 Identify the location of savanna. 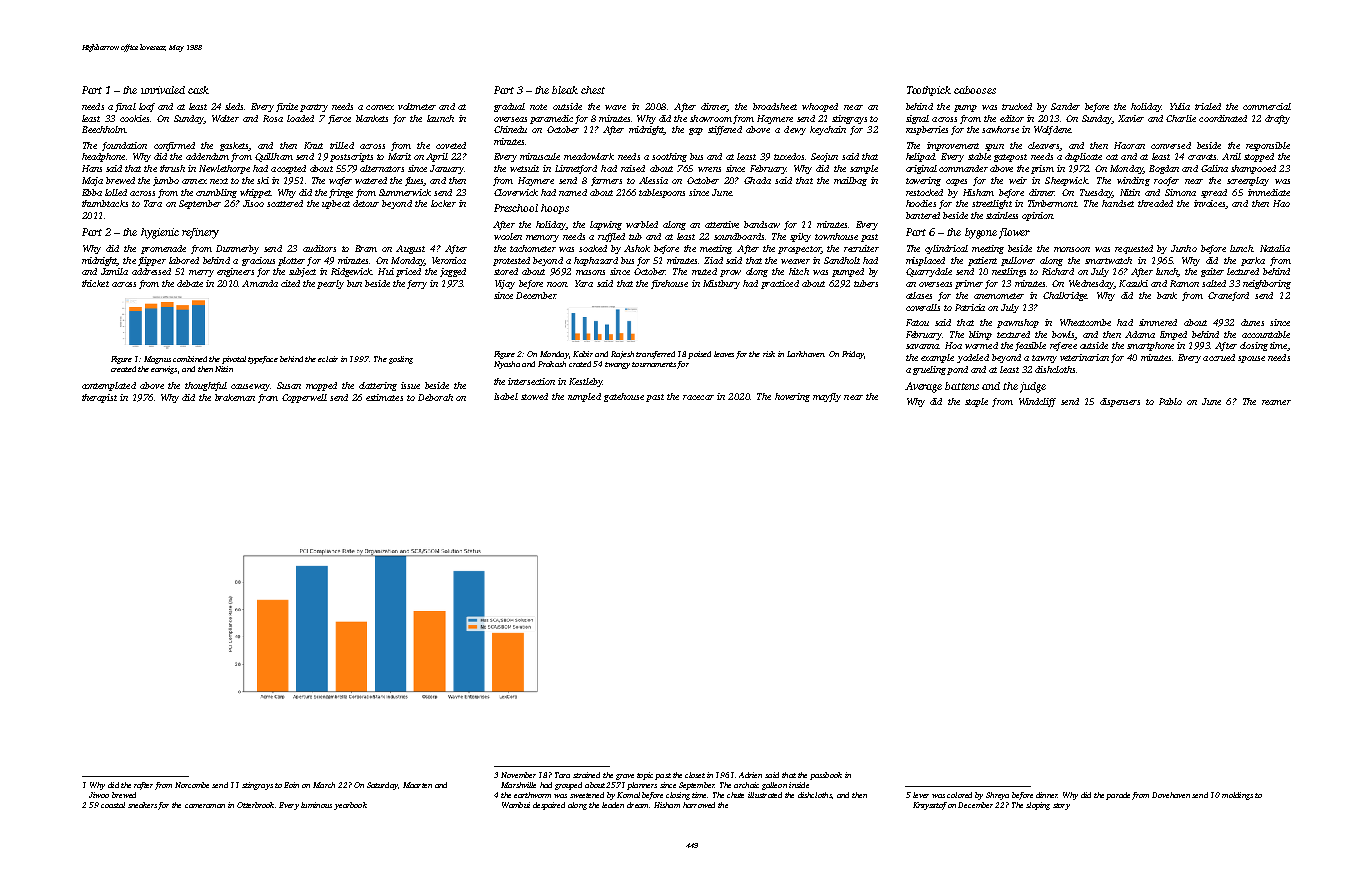
(922, 346).
